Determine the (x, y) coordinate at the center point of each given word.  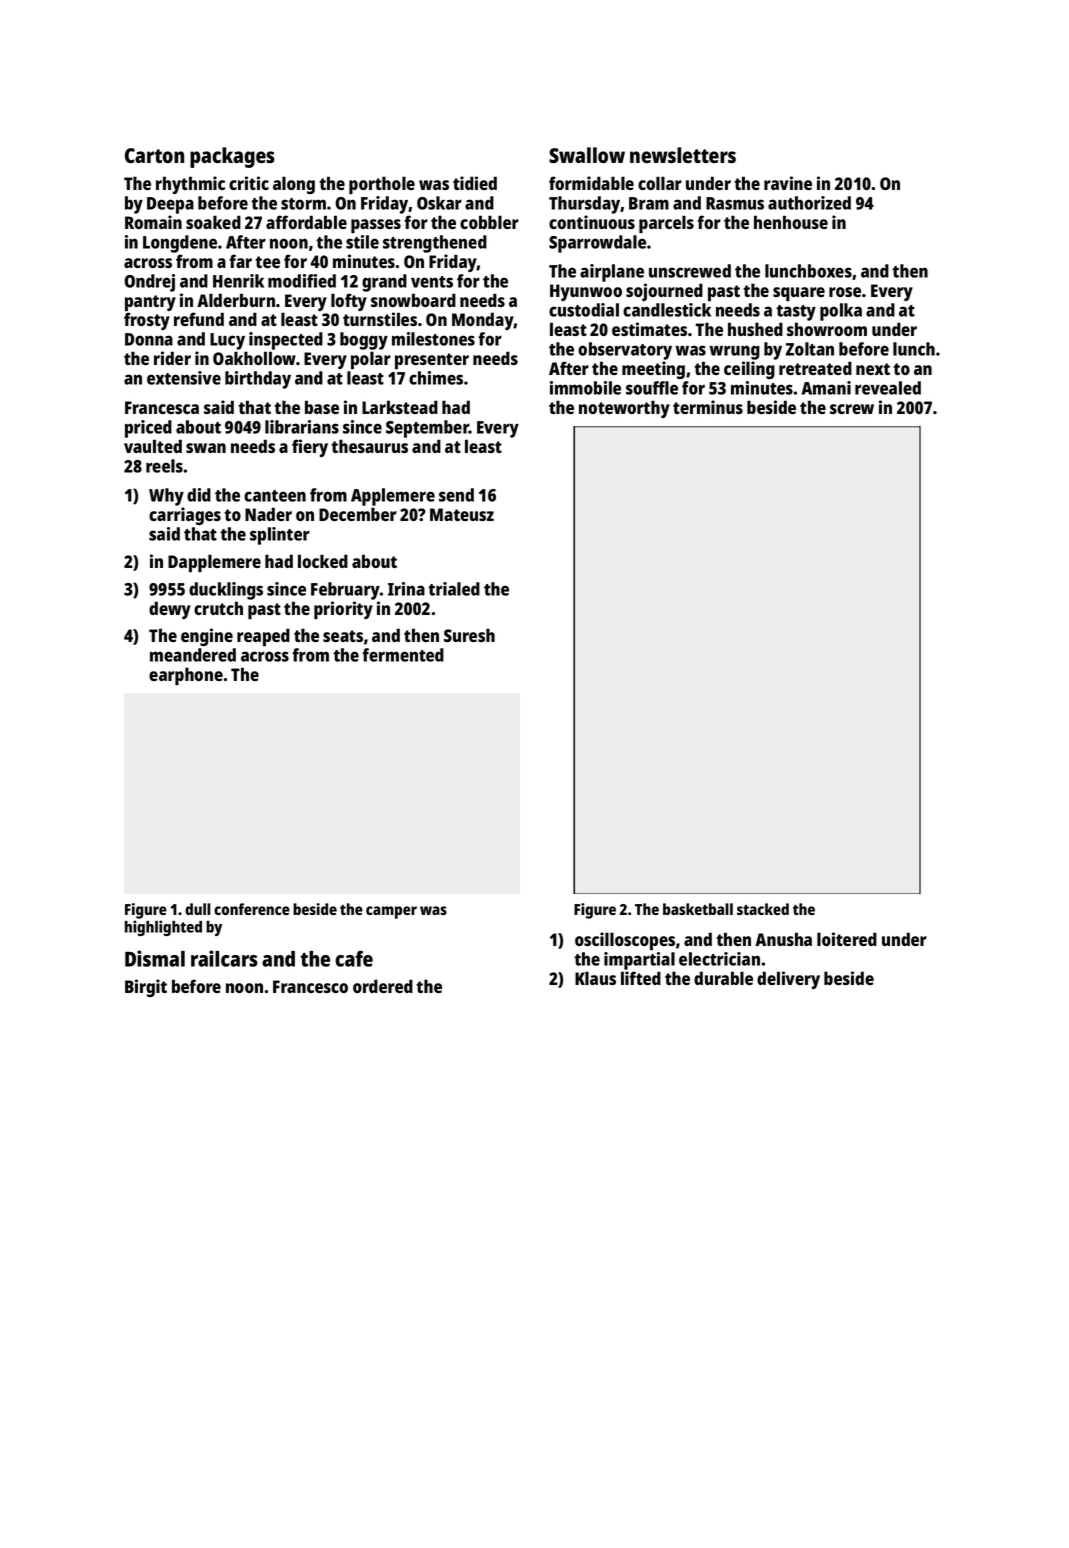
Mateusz (462, 514)
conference (252, 909)
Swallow (587, 155)
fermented (403, 655)
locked (323, 561)
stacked (763, 909)
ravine (788, 183)
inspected (286, 341)
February (345, 591)
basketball (698, 909)
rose (845, 292)
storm (303, 204)
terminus (708, 407)
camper (391, 912)
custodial (584, 310)
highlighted (163, 928)
